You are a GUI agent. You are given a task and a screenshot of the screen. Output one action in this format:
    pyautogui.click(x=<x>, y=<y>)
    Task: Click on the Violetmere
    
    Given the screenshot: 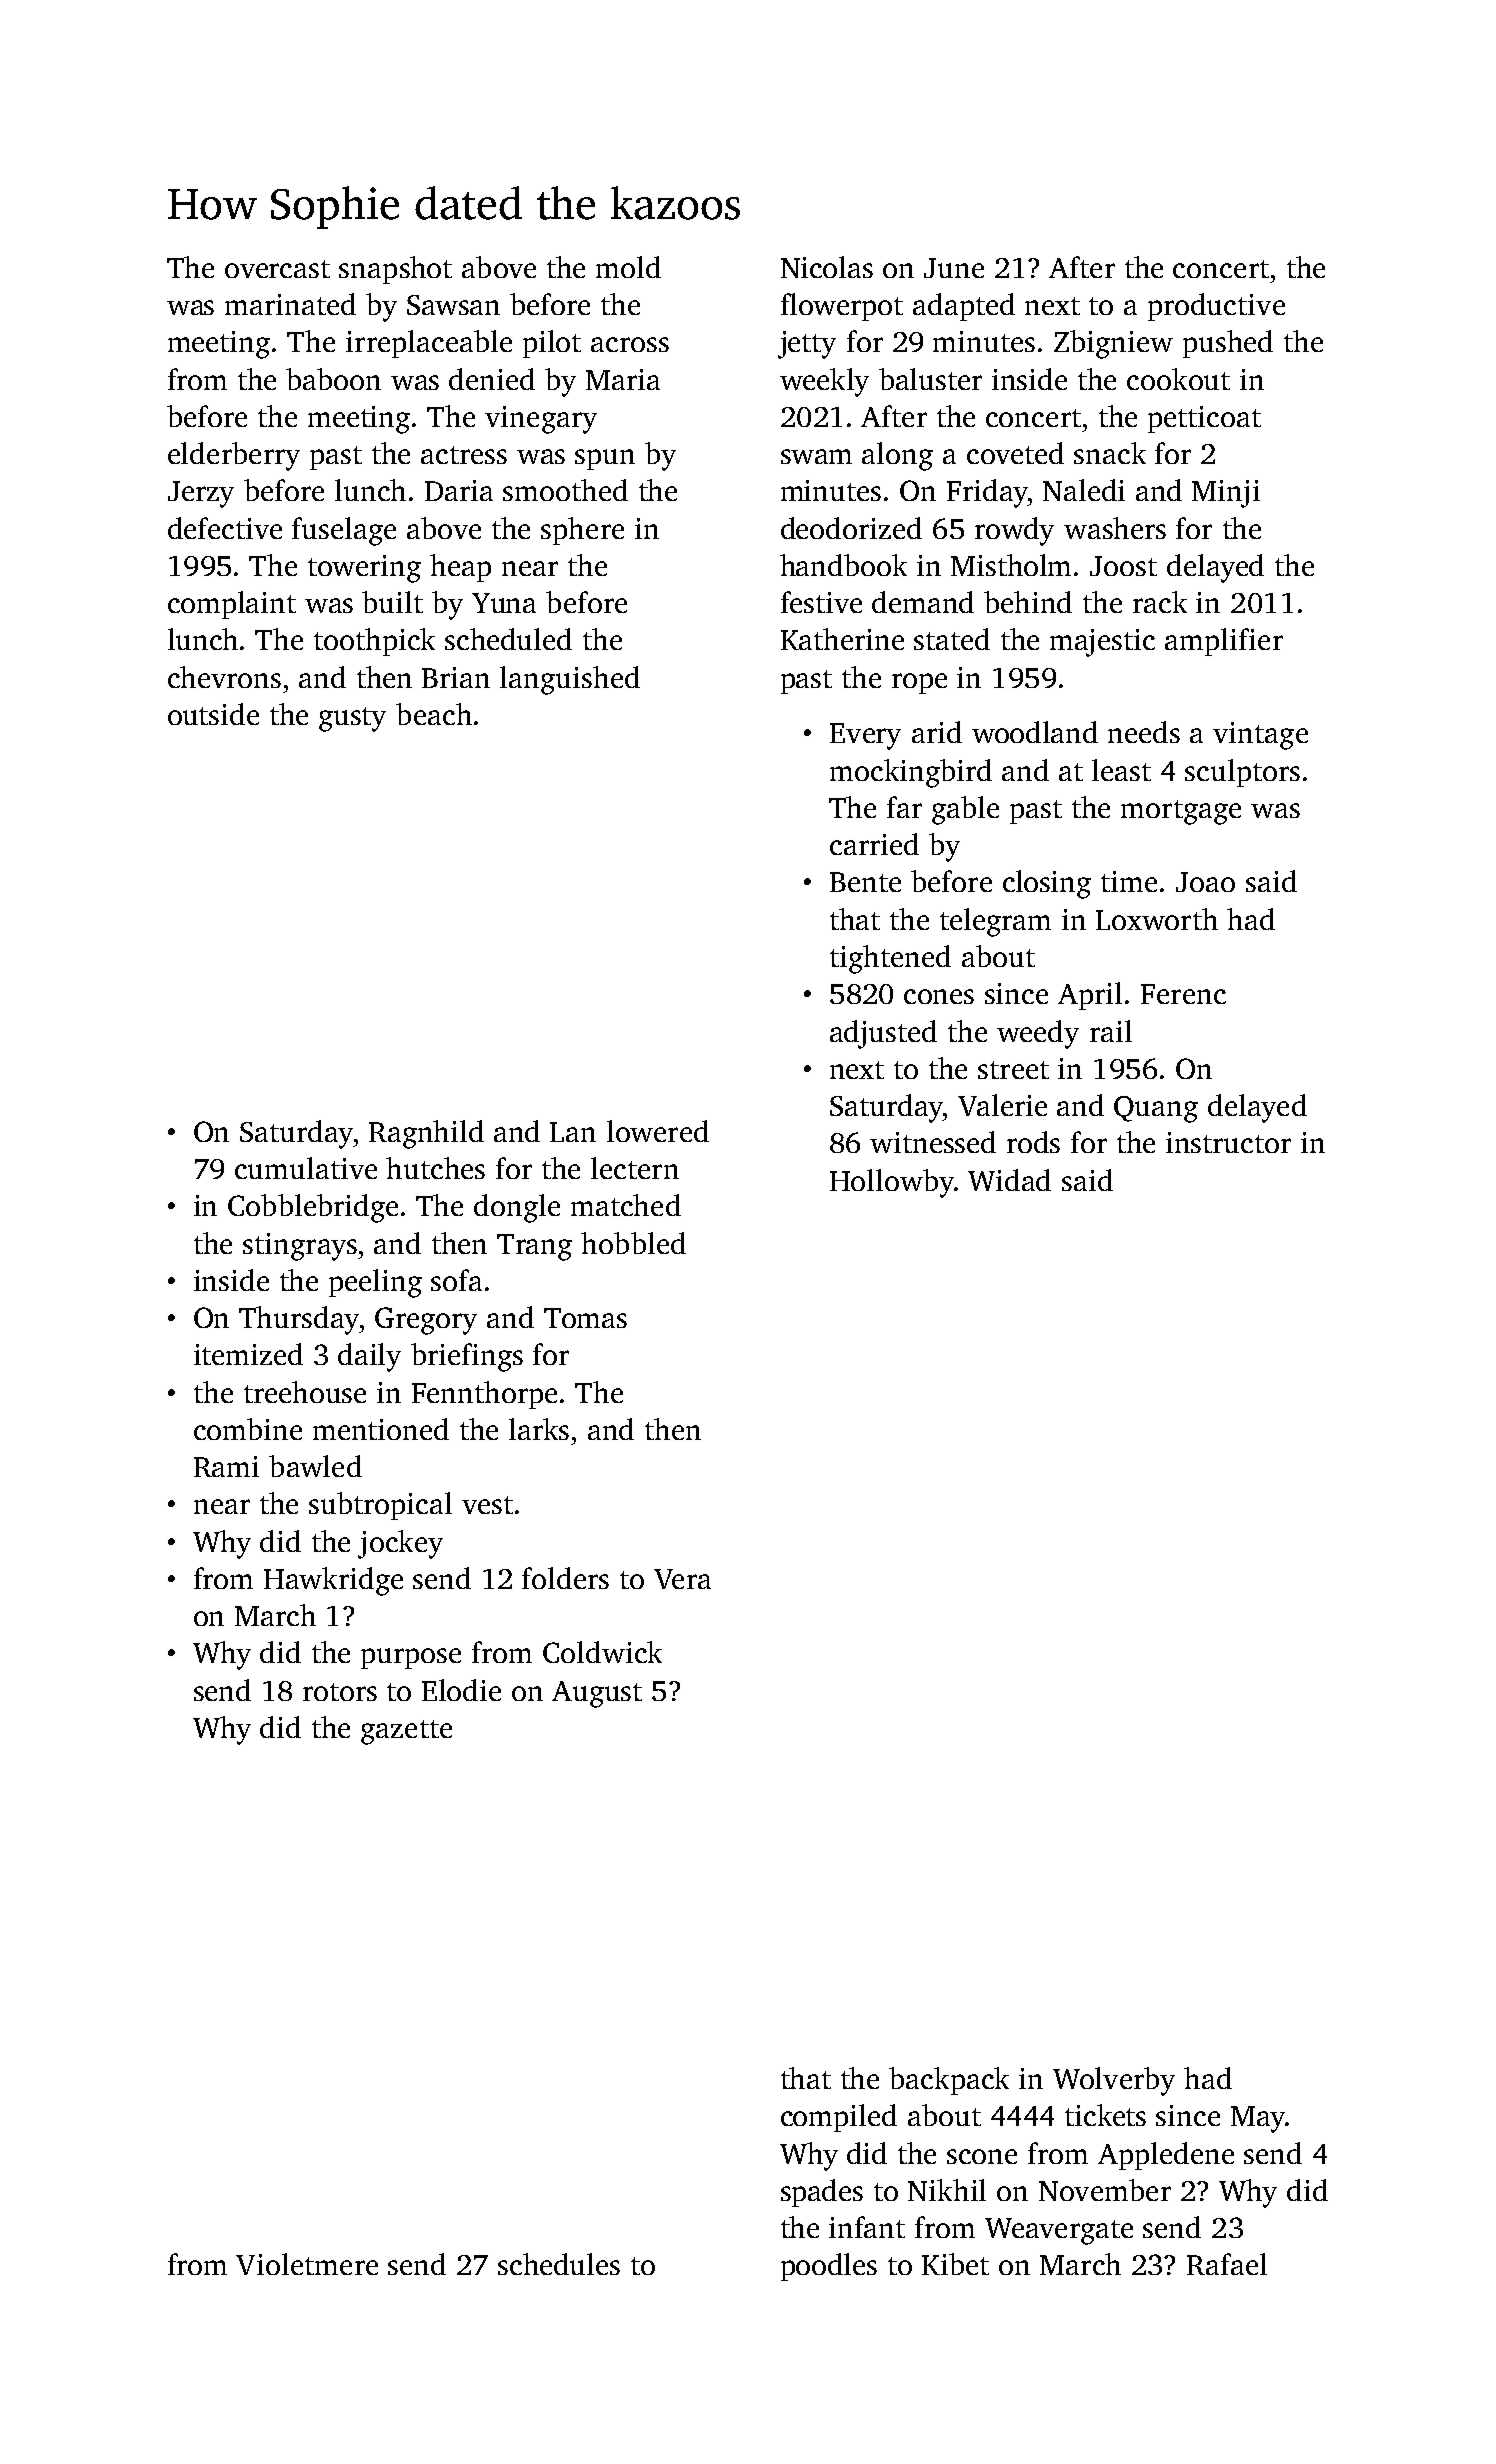 What is the action you would take?
    pyautogui.click(x=307, y=2264)
